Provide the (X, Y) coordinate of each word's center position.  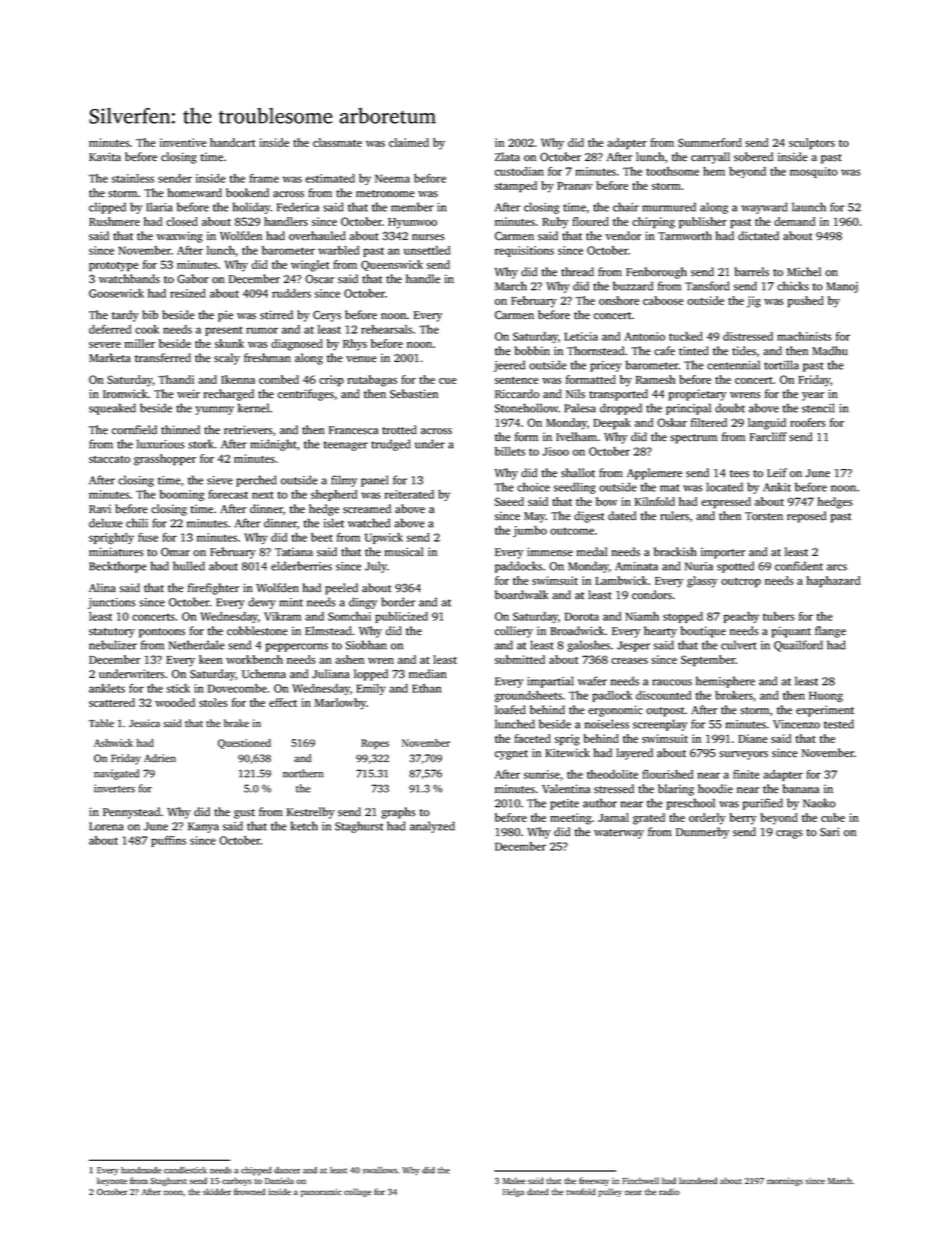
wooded (175, 702)
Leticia (581, 336)
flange (830, 632)
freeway (594, 1181)
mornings (785, 1181)
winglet (310, 266)
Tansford (707, 286)
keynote (112, 1181)
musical (404, 552)
